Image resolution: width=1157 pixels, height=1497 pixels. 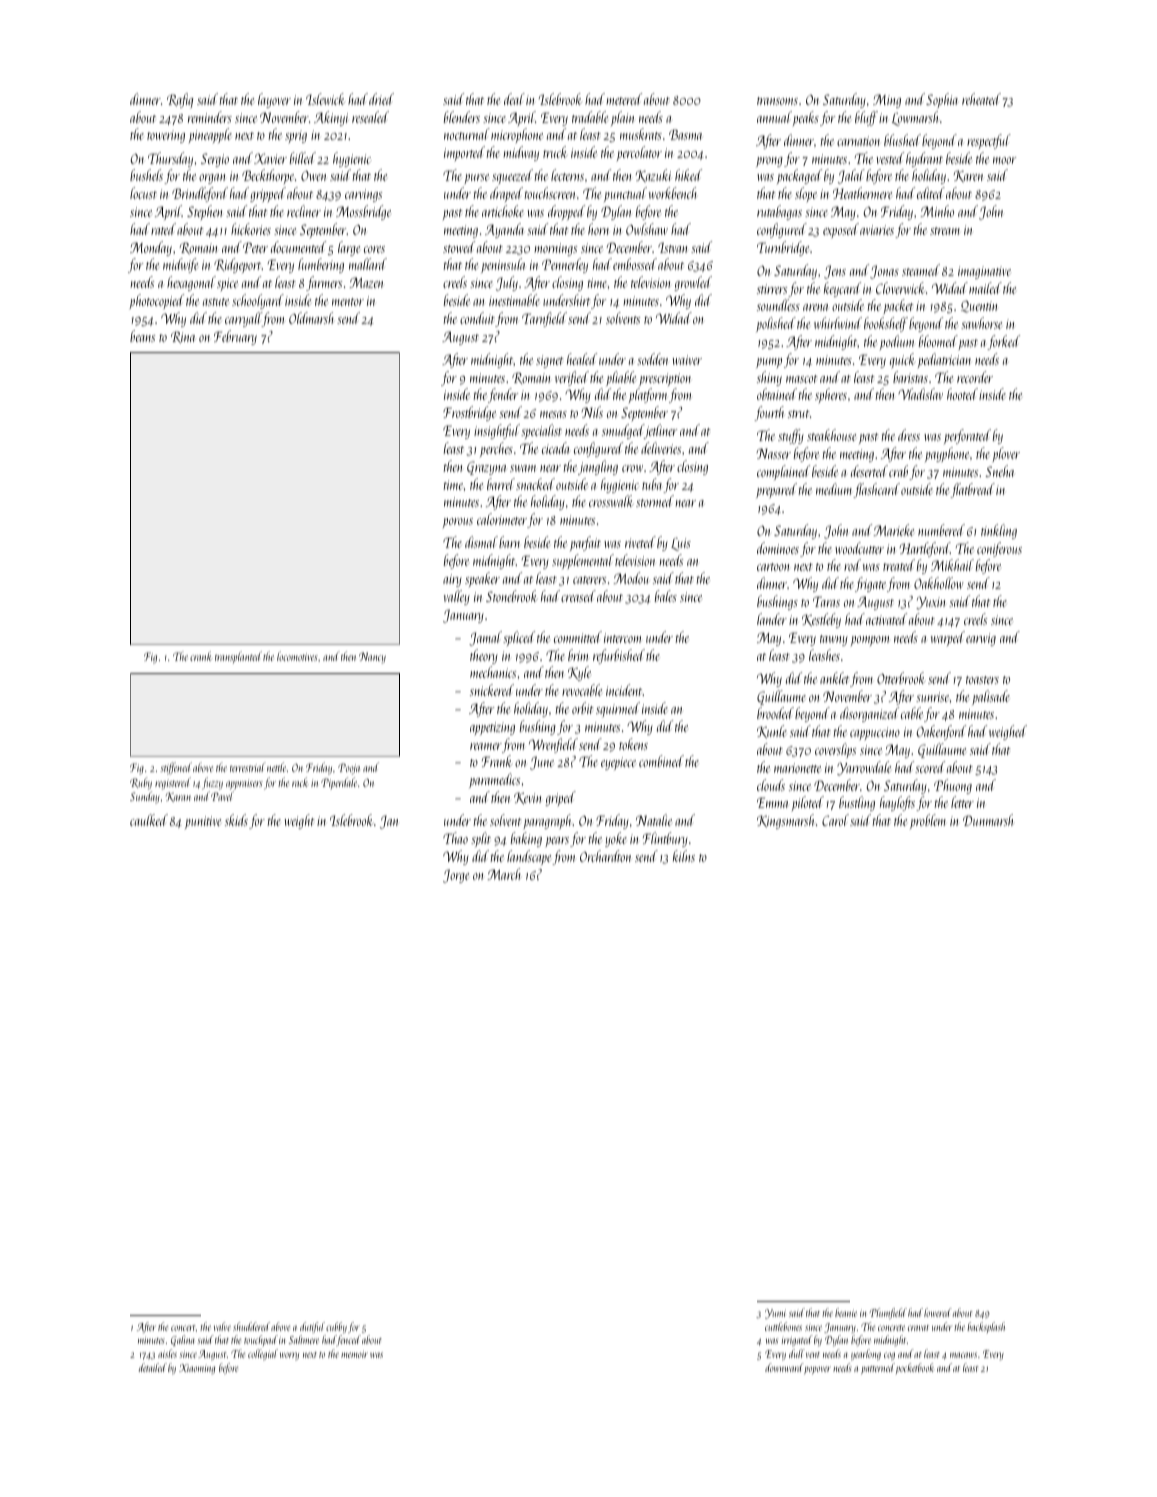 What do you see at coordinates (666, 596) in the image?
I see `bales` at bounding box center [666, 596].
